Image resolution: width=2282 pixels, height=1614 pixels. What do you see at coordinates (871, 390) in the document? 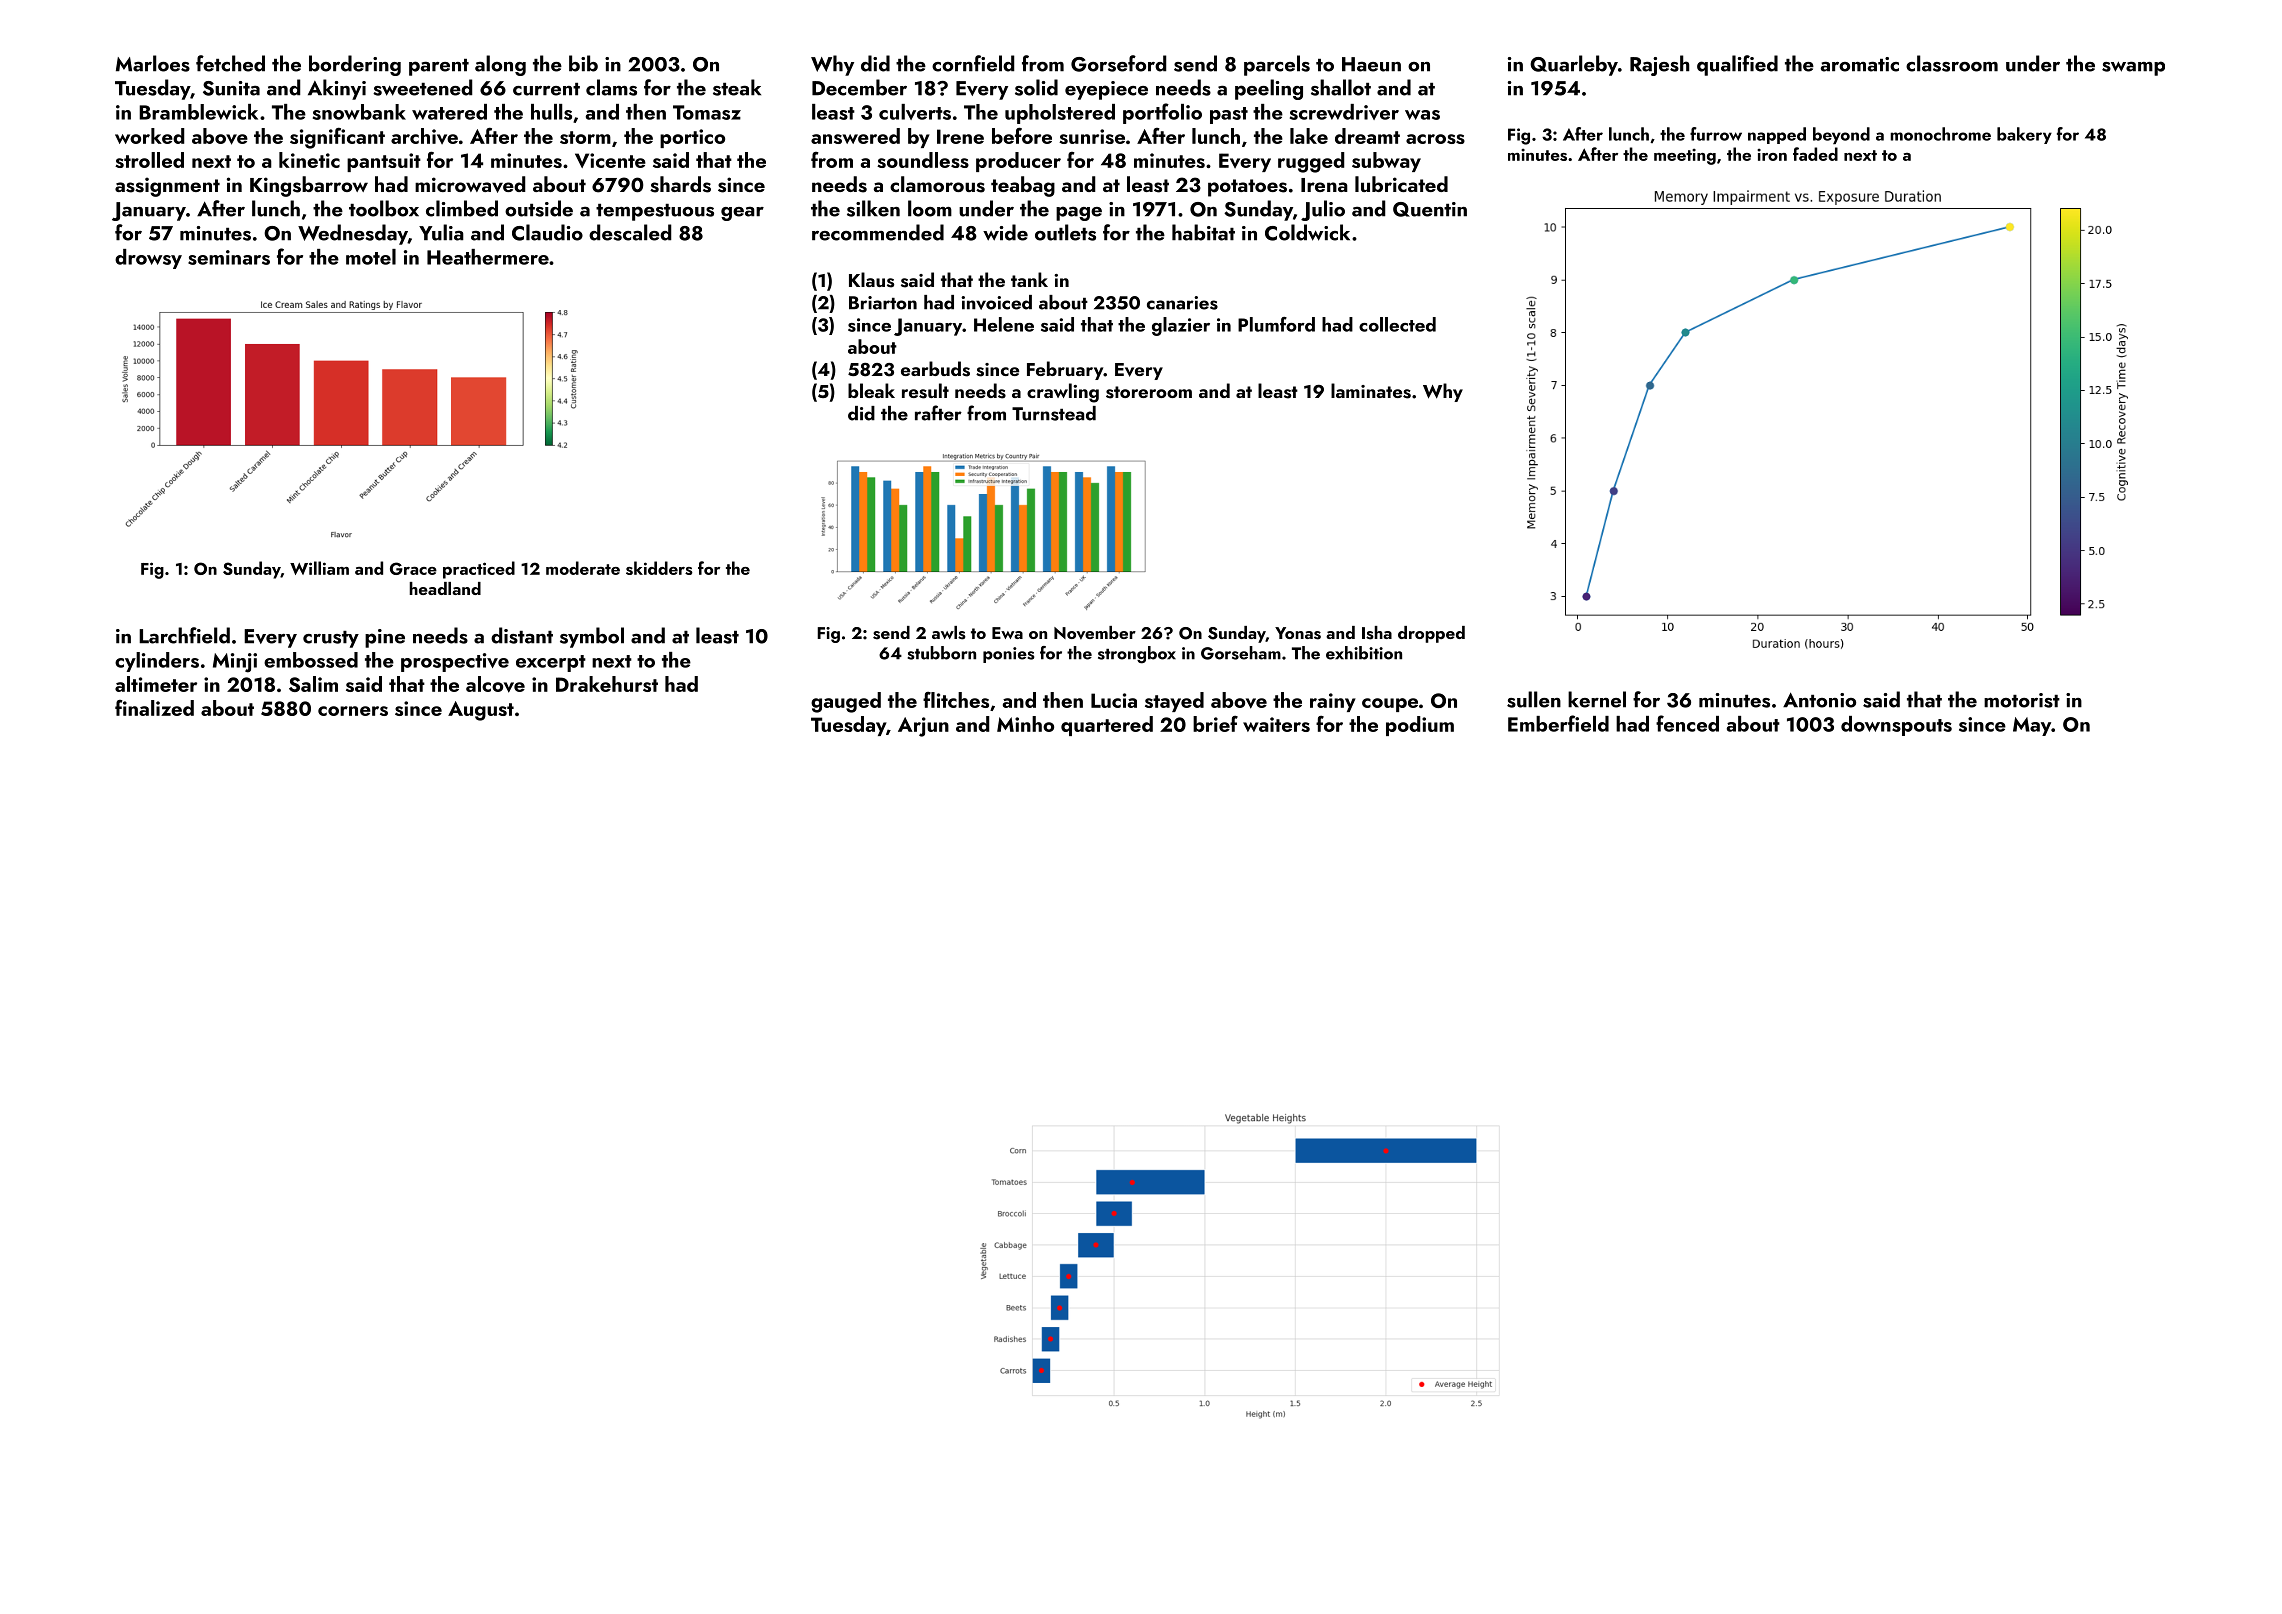
I see `bleak` at bounding box center [871, 390].
